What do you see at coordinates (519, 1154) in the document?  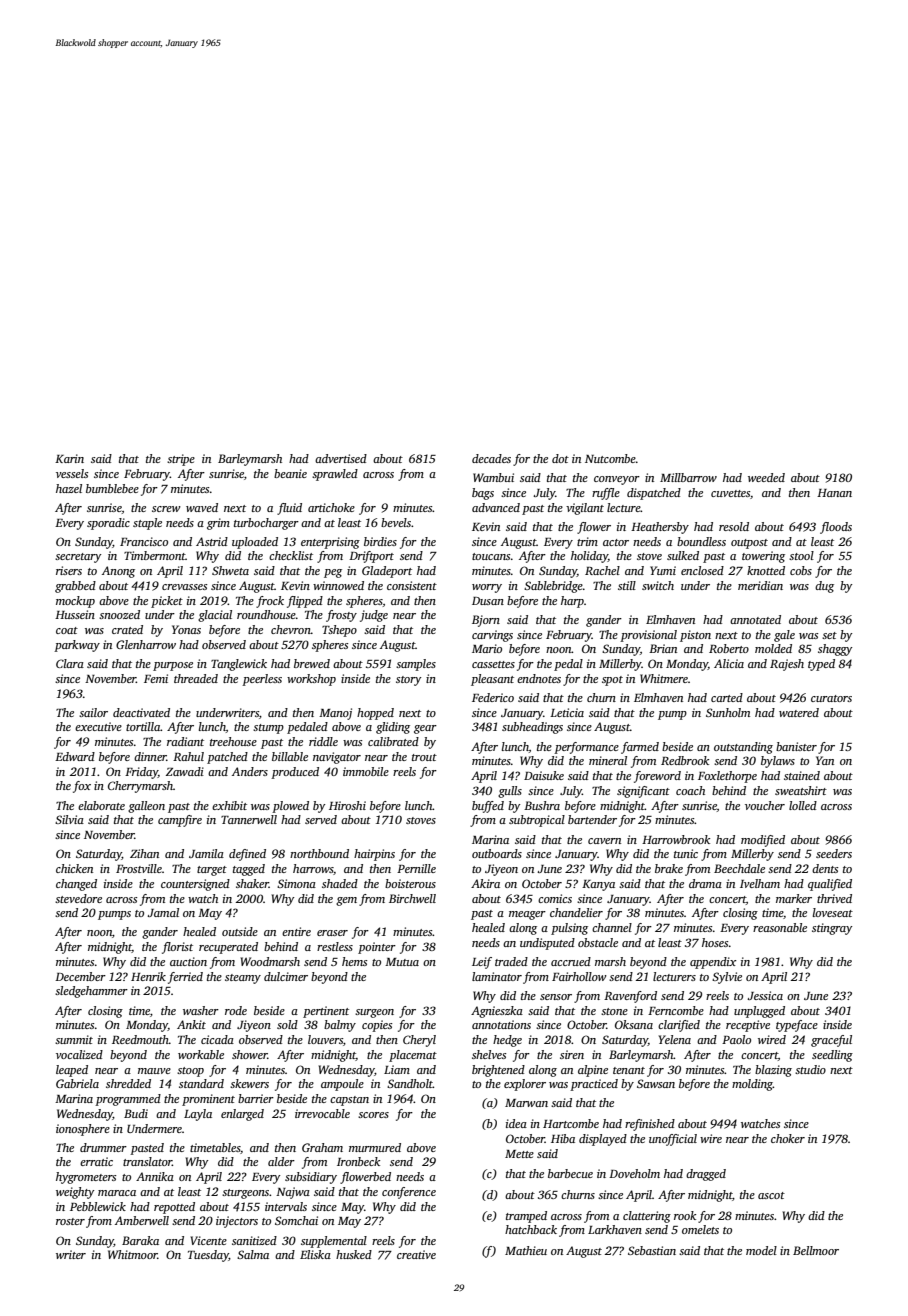 I see `Mette` at bounding box center [519, 1154].
